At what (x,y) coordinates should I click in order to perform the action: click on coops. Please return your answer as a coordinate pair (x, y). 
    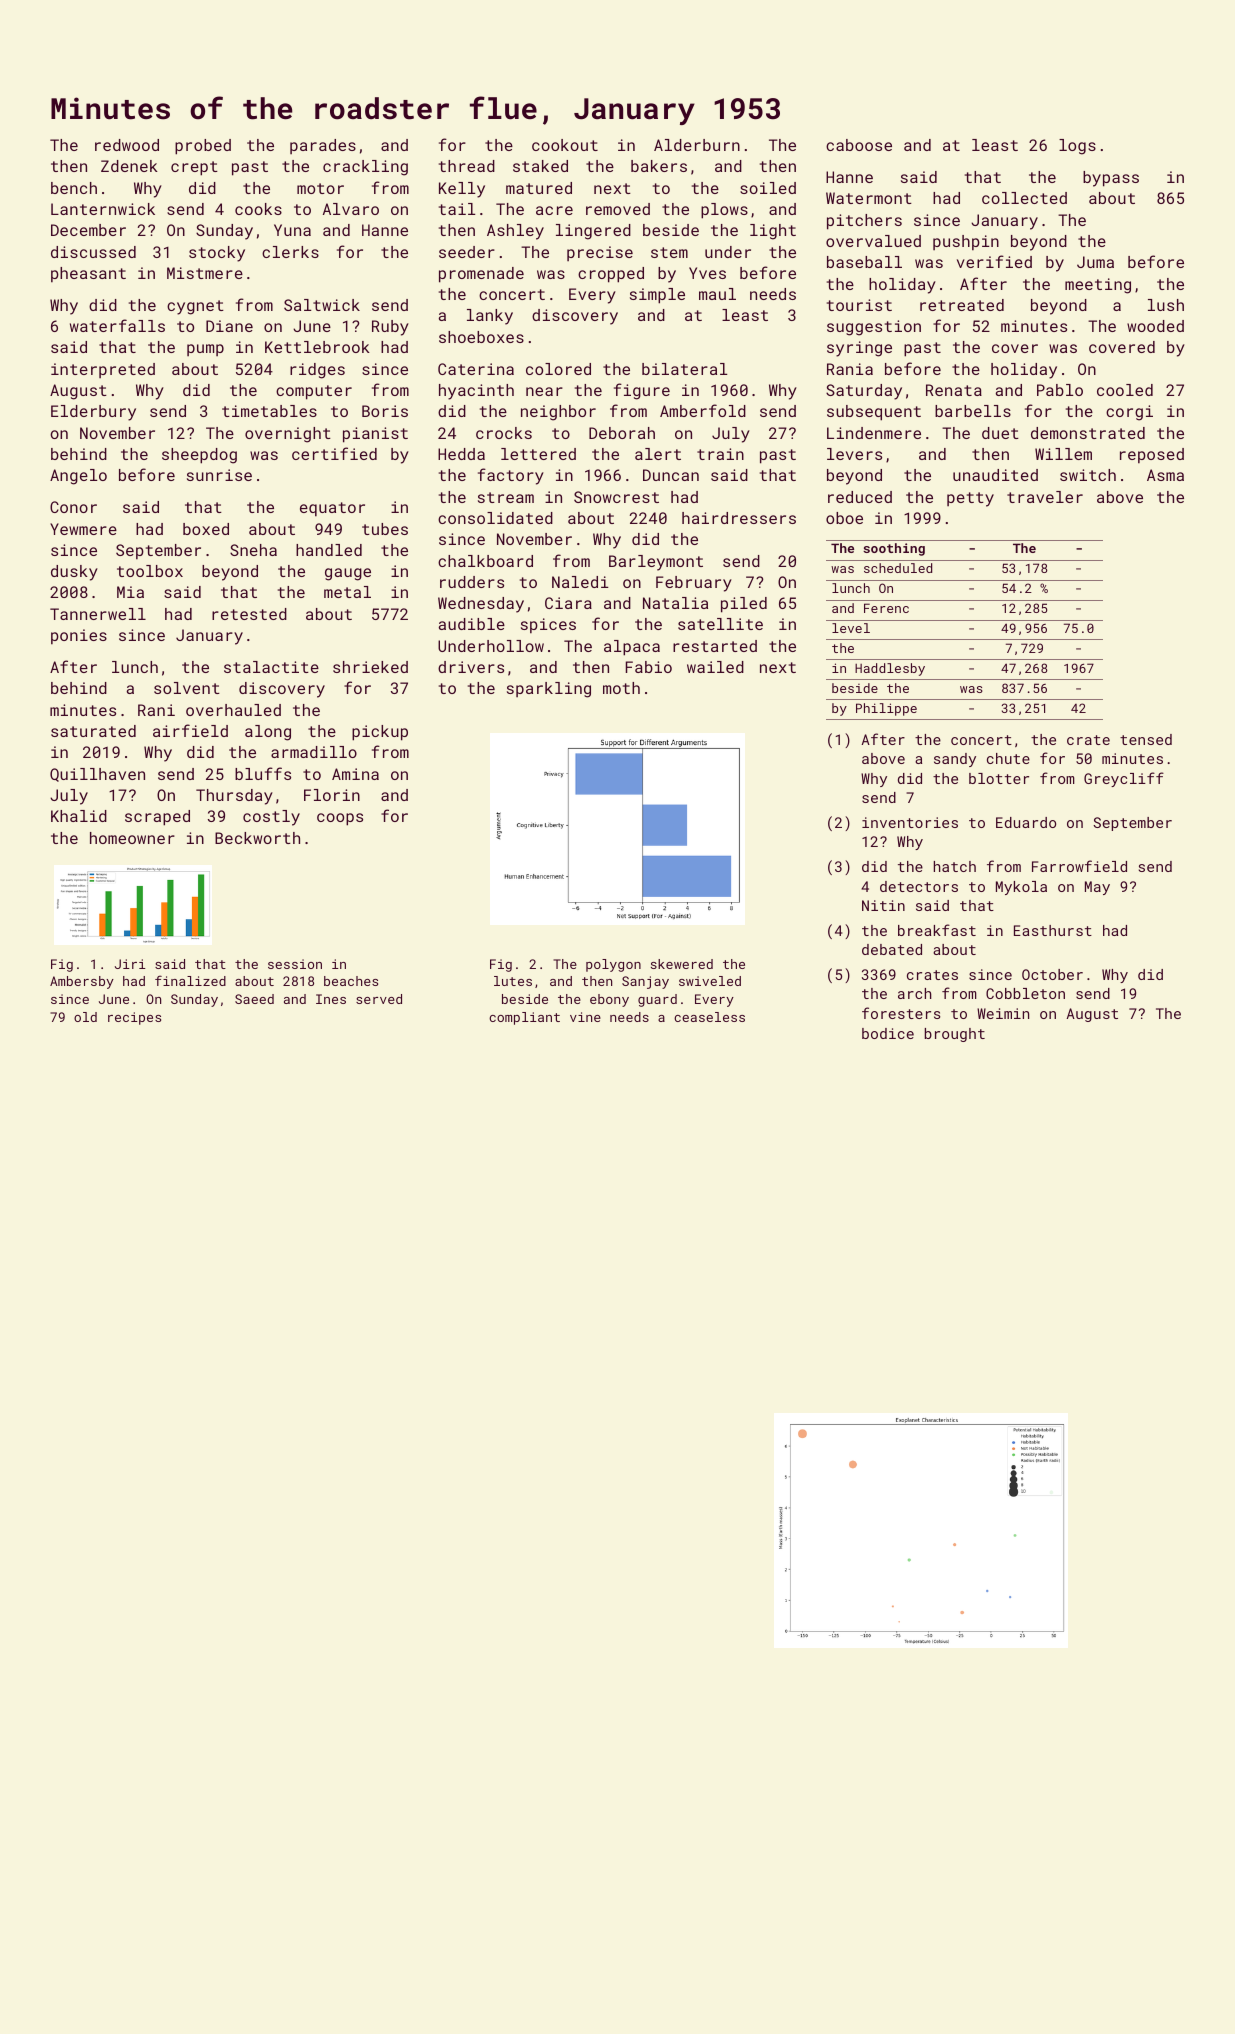
    Looking at the image, I should click on (340, 819).
